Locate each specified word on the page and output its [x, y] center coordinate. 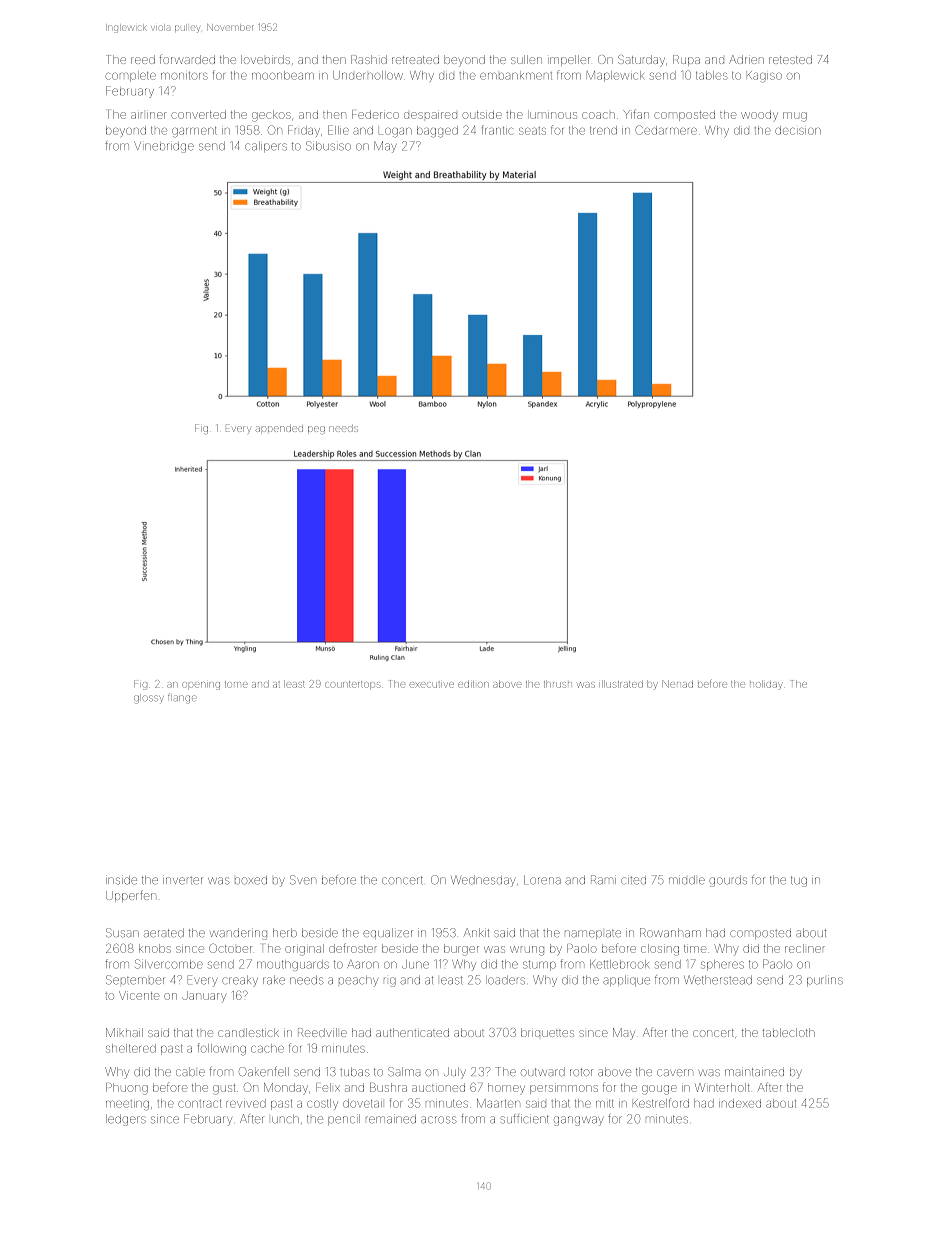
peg [316, 430]
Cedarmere [666, 130]
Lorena [542, 880]
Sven [303, 880]
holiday [766, 686]
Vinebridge [164, 147]
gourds [728, 881]
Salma [404, 1072]
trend [603, 130]
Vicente [139, 995]
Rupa [686, 60]
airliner [149, 115]
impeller [570, 60]
